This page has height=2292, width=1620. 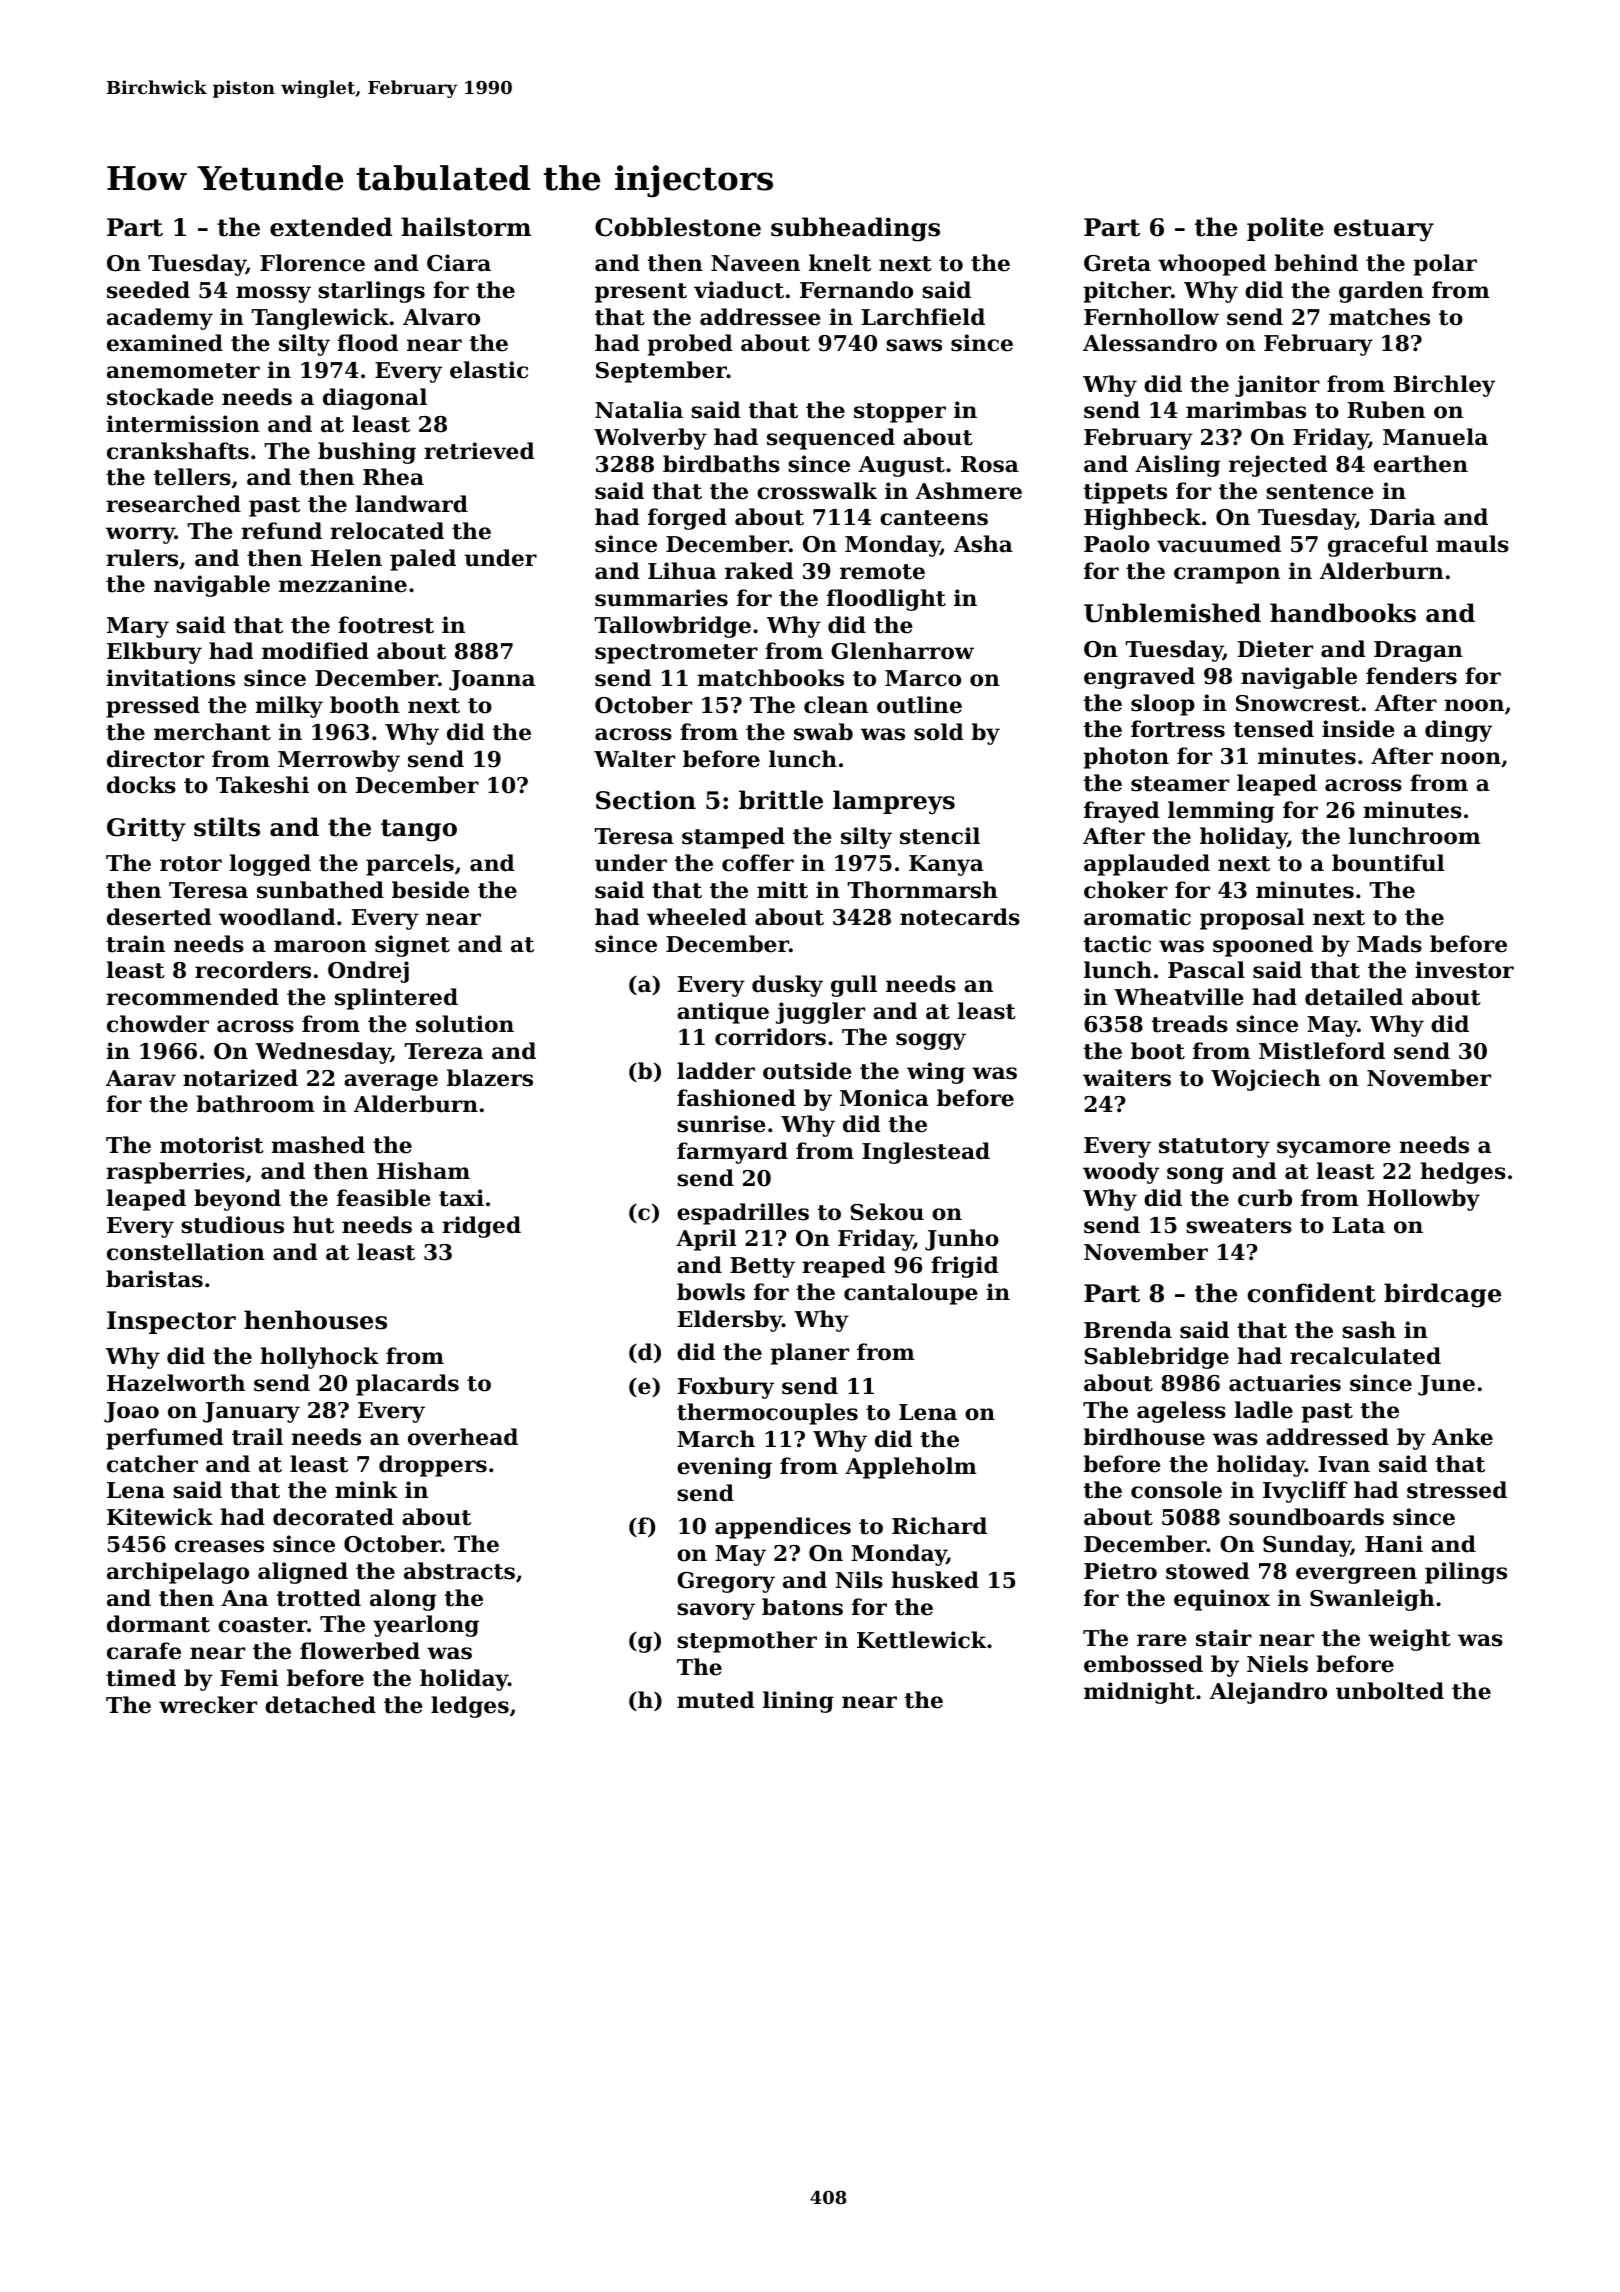 What do you see at coordinates (481, 1227) in the page?
I see `ridged` at bounding box center [481, 1227].
